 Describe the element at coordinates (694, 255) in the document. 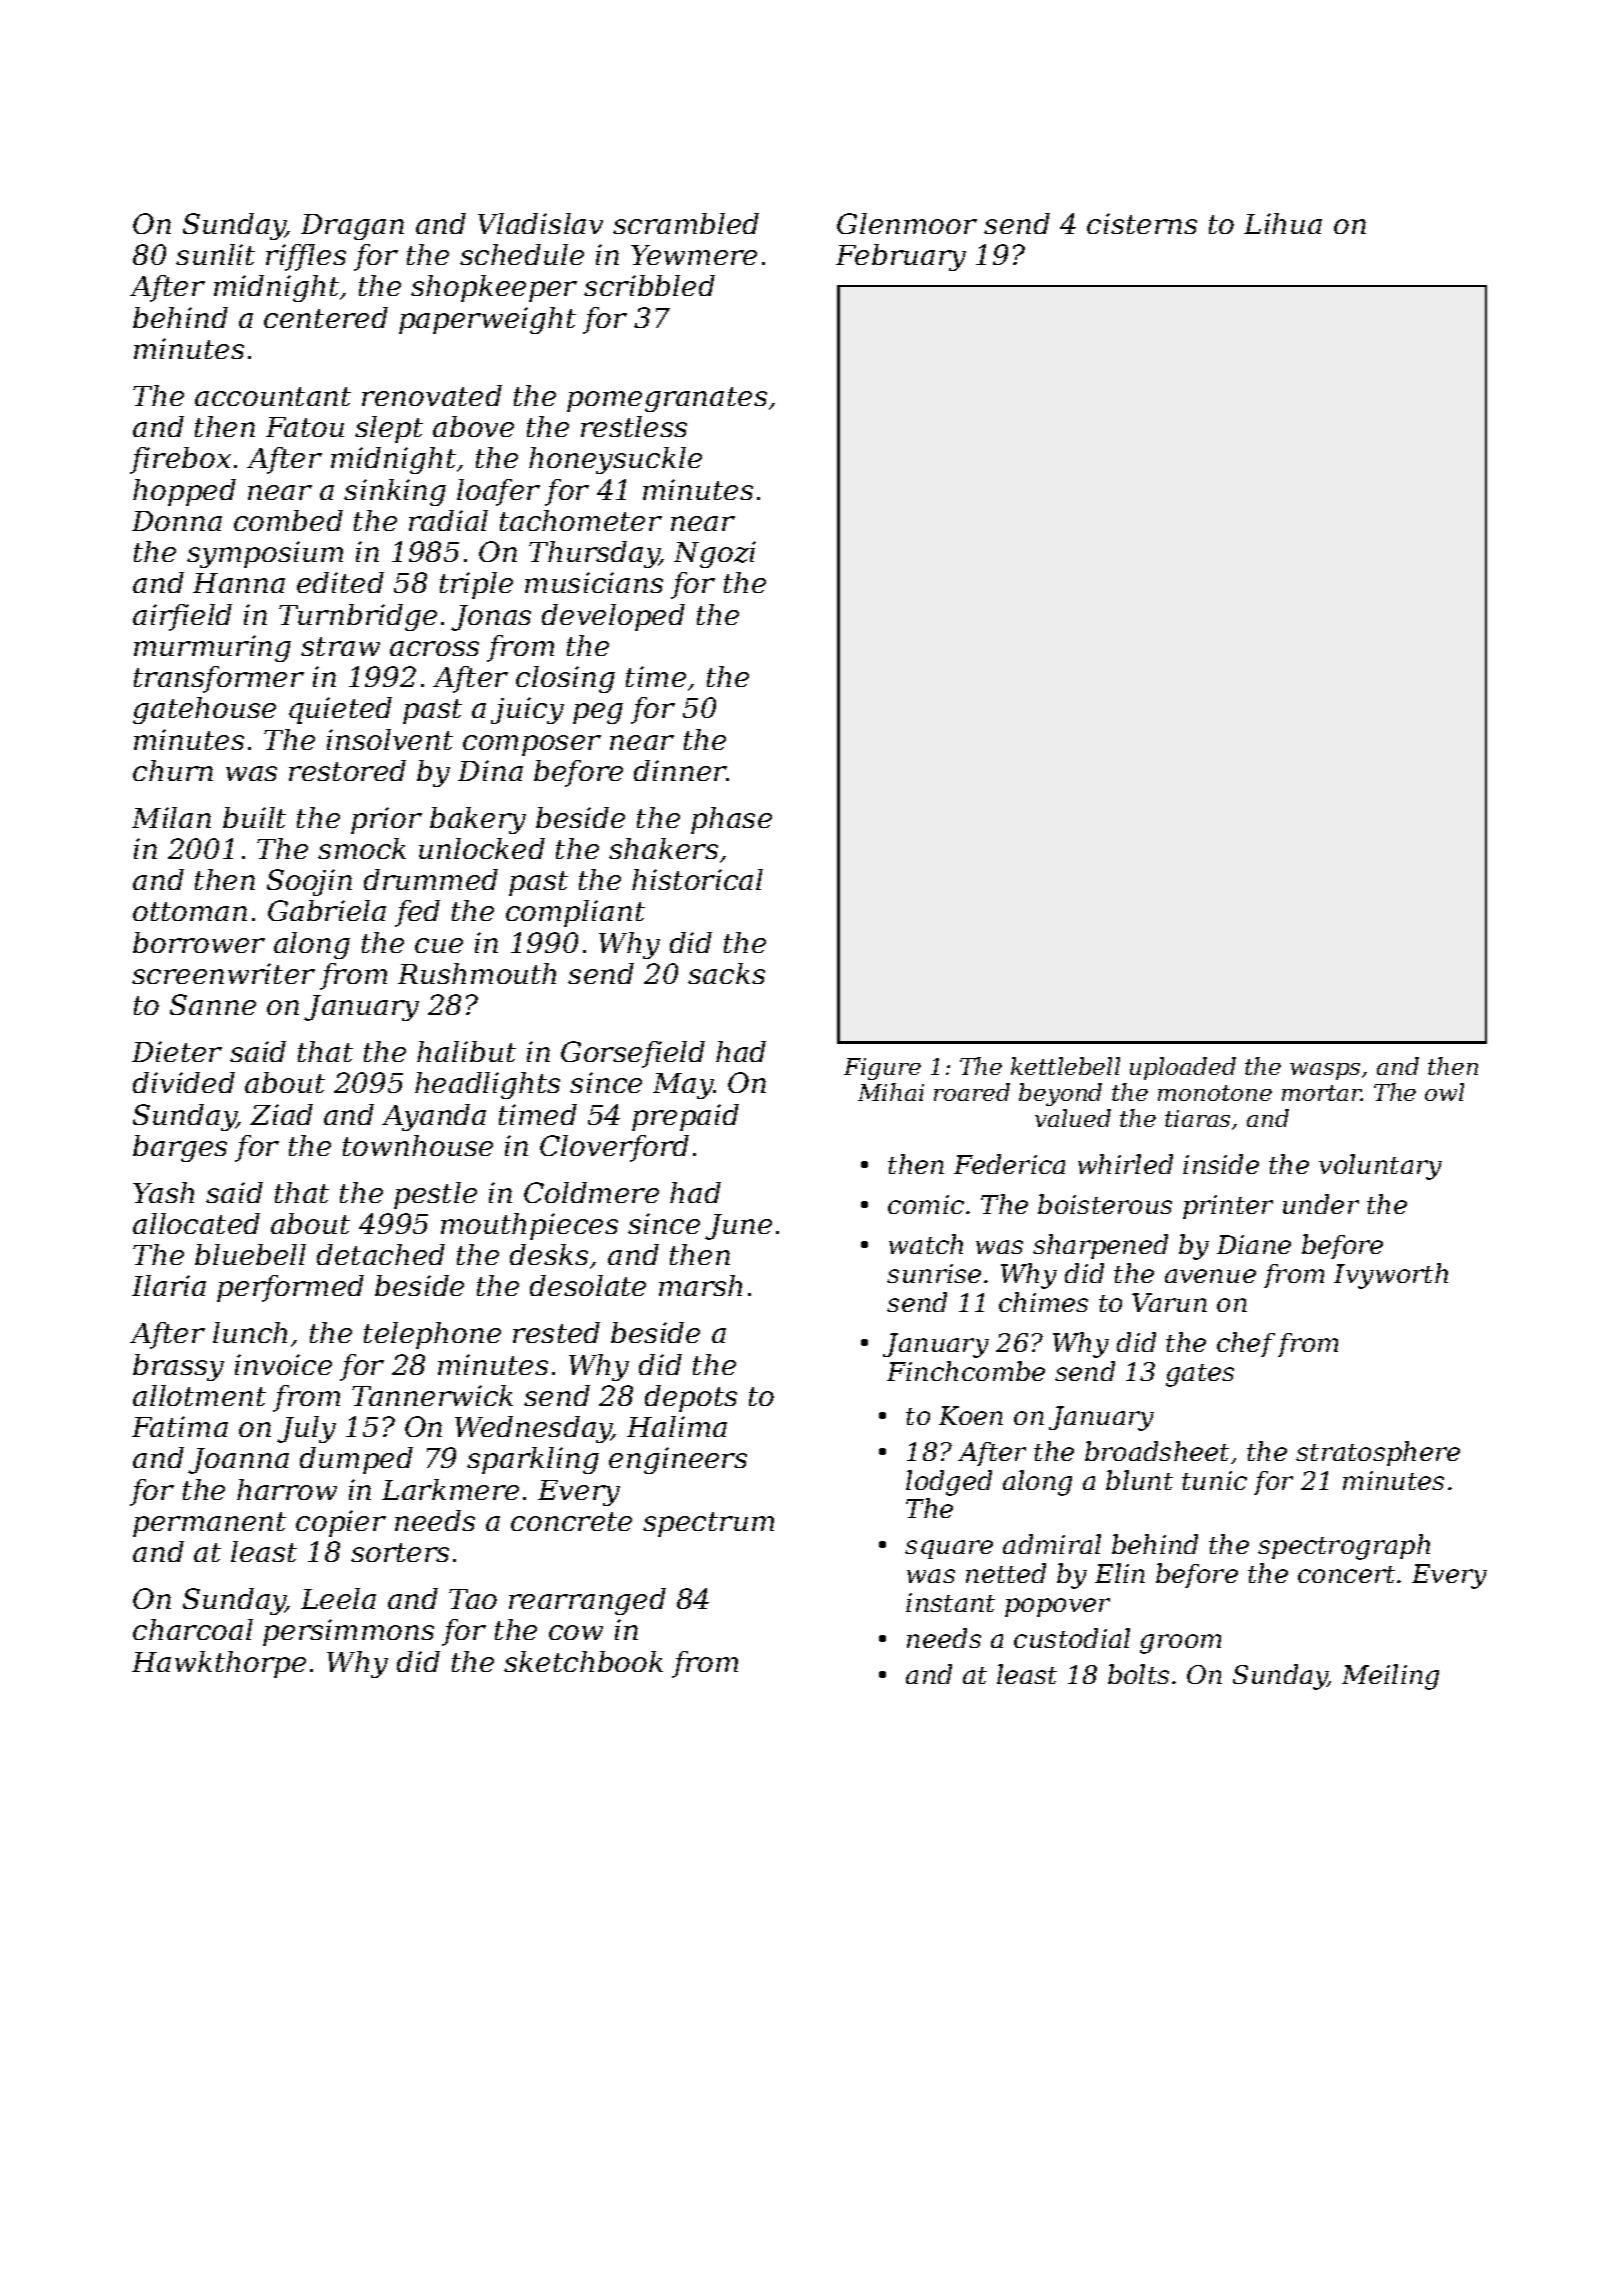

I see `Yewmere` at that location.
